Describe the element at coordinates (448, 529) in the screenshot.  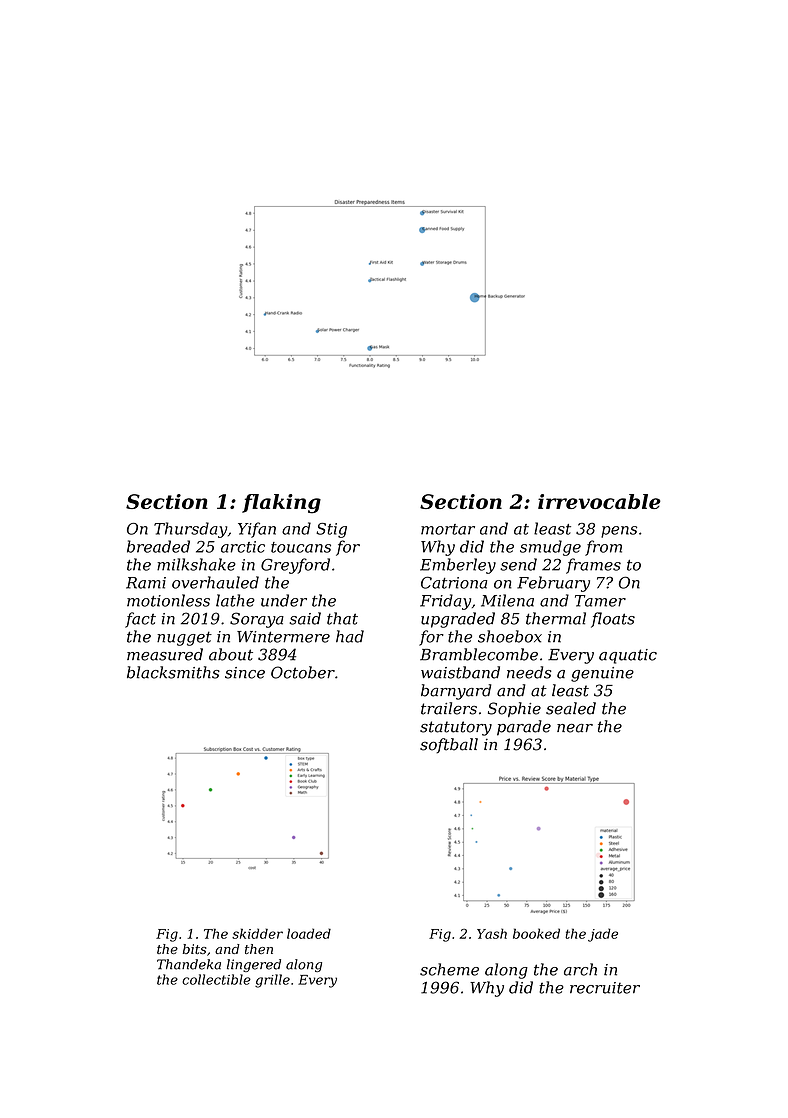
I see `mortar` at that location.
